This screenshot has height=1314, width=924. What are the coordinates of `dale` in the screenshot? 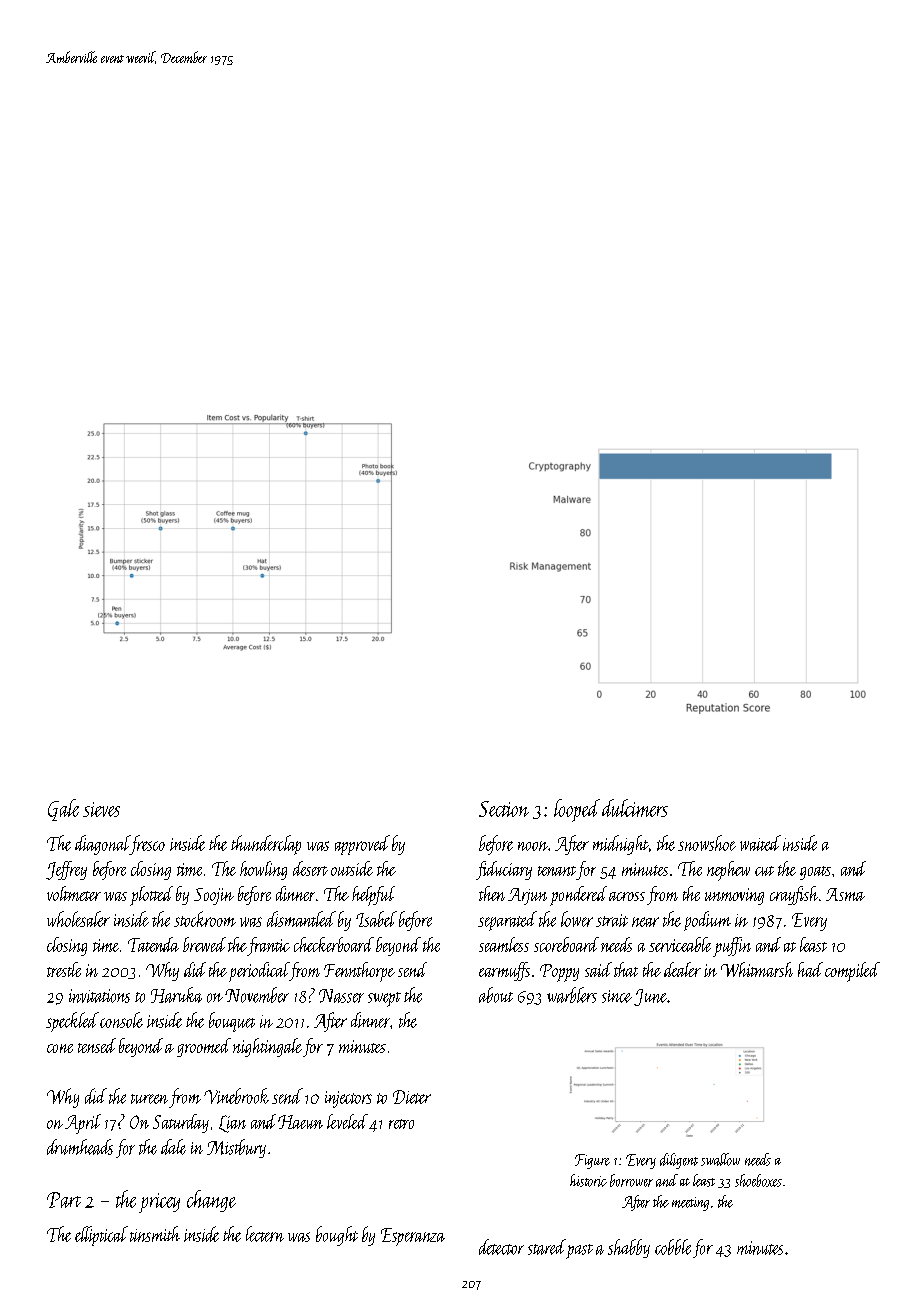 It's located at (173, 1147).
